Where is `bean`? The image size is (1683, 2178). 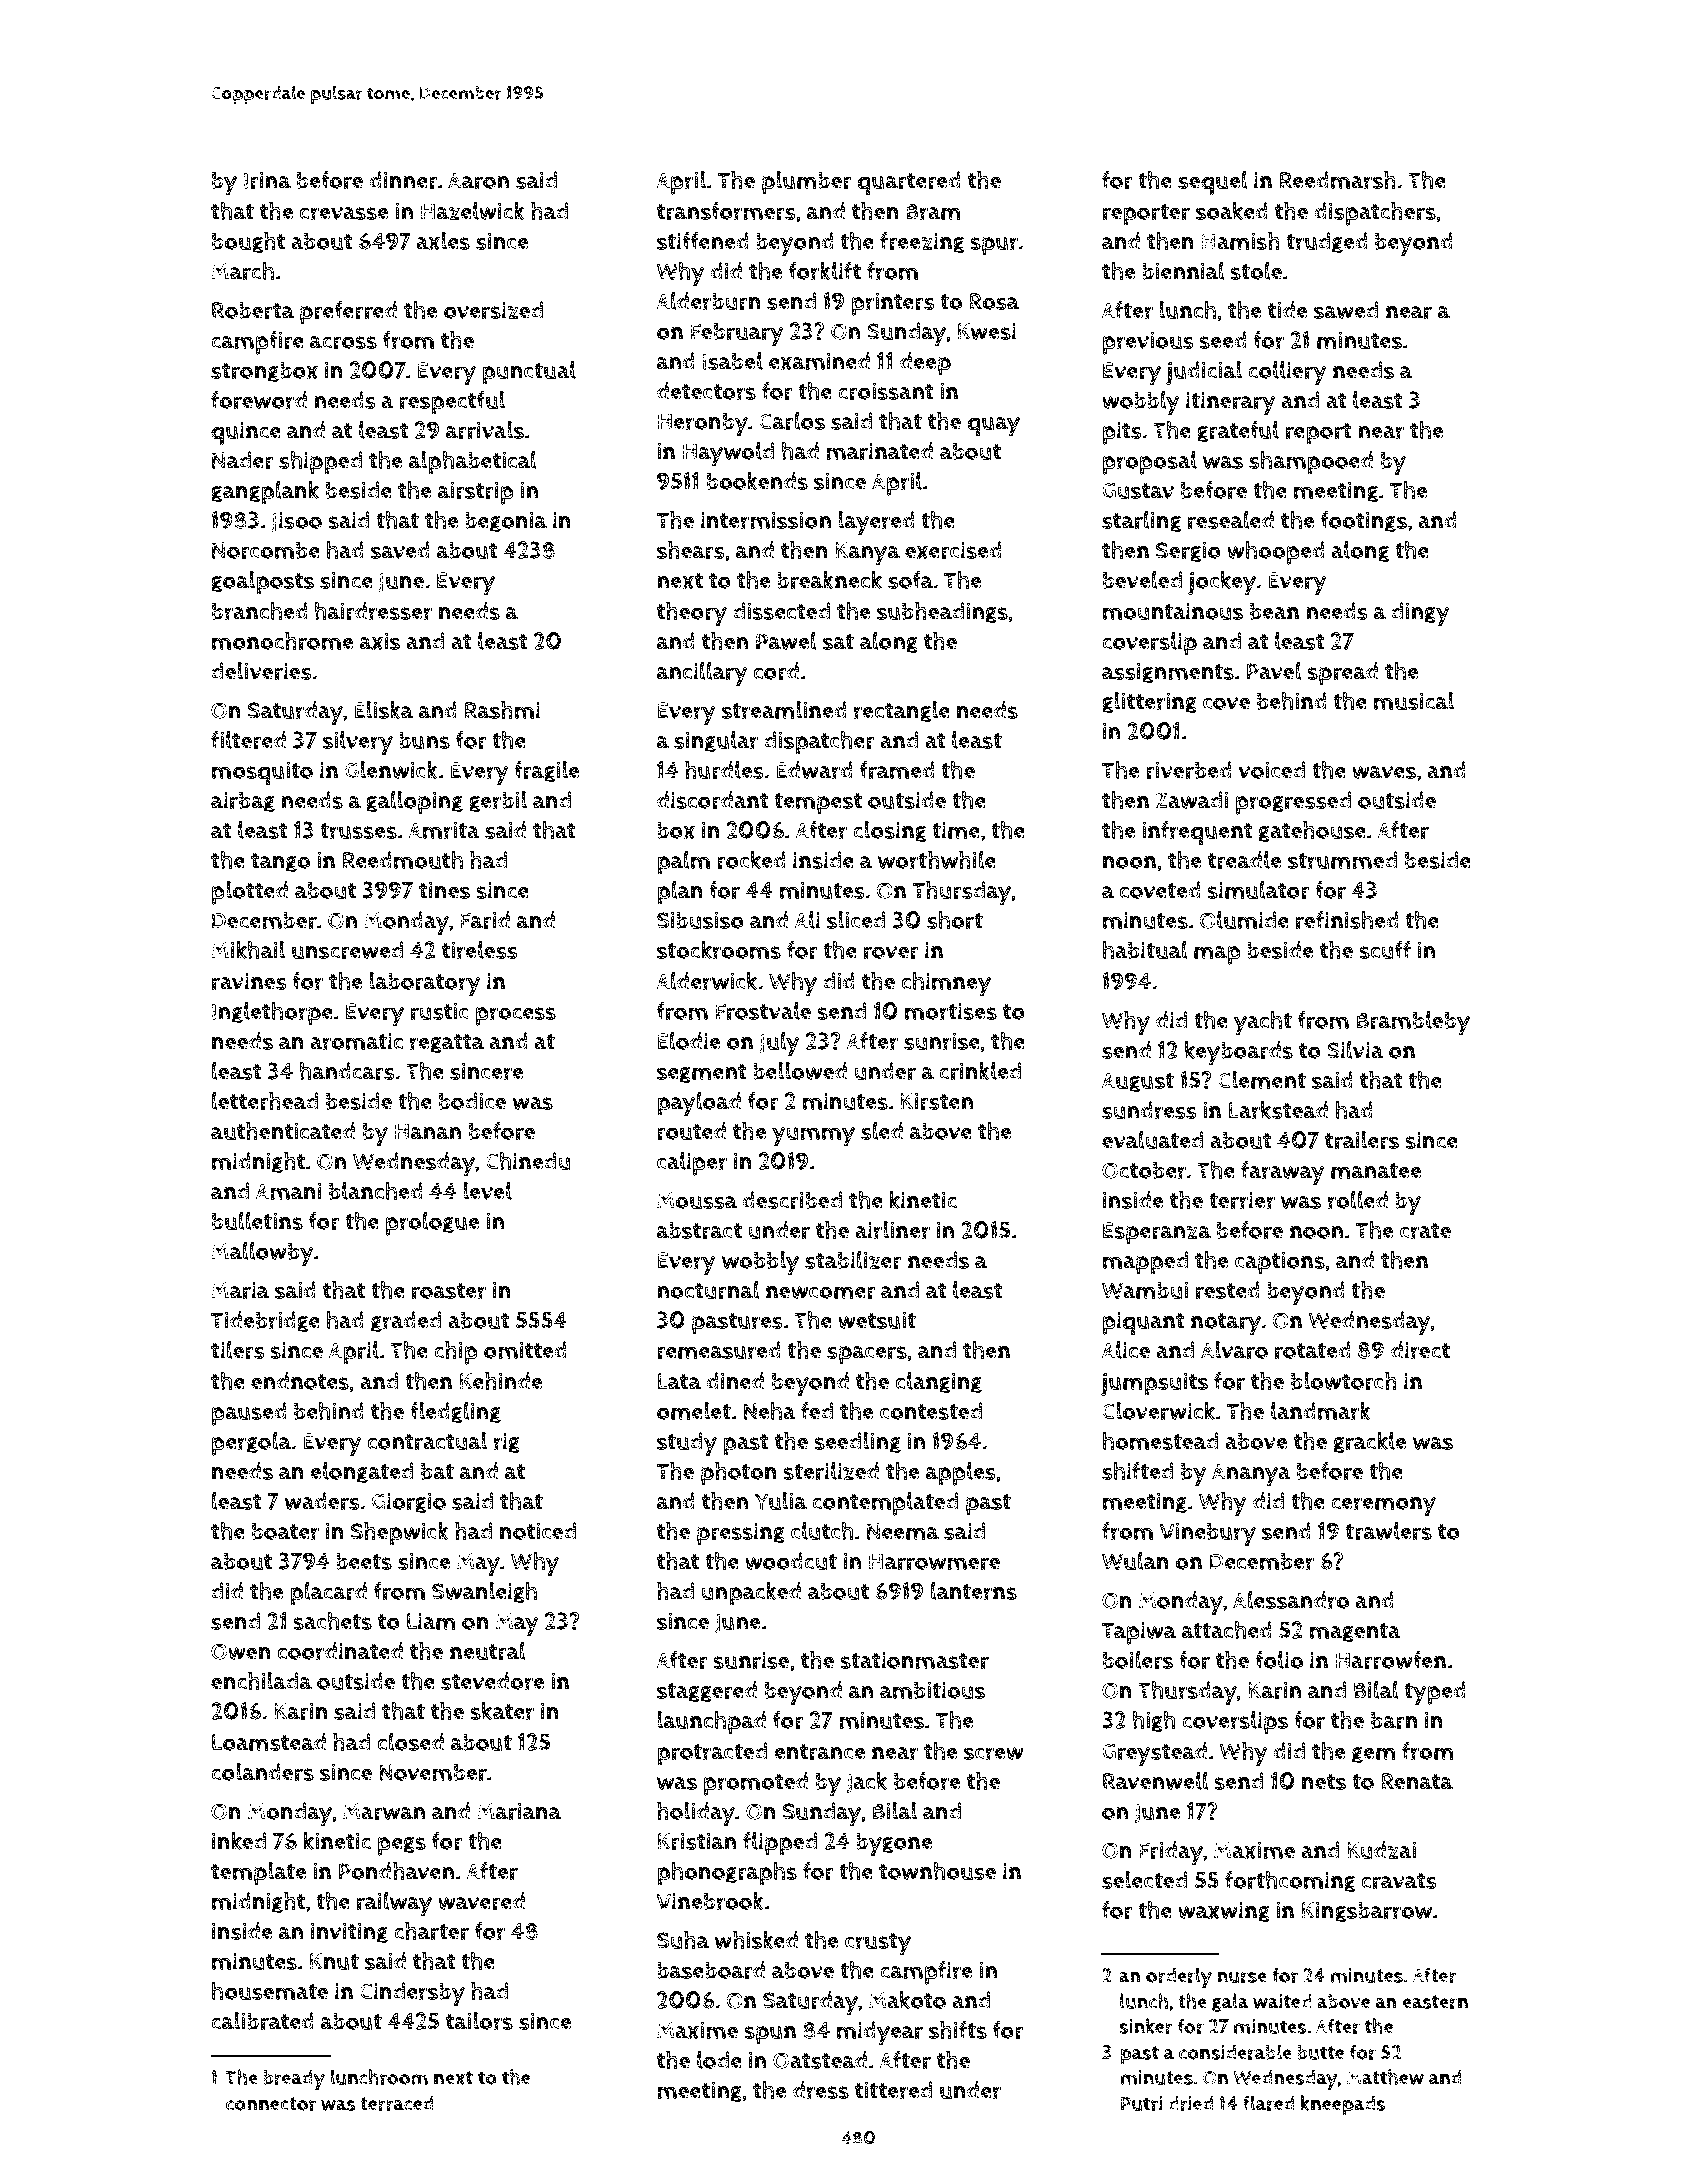
bean is located at coordinates (1274, 611).
